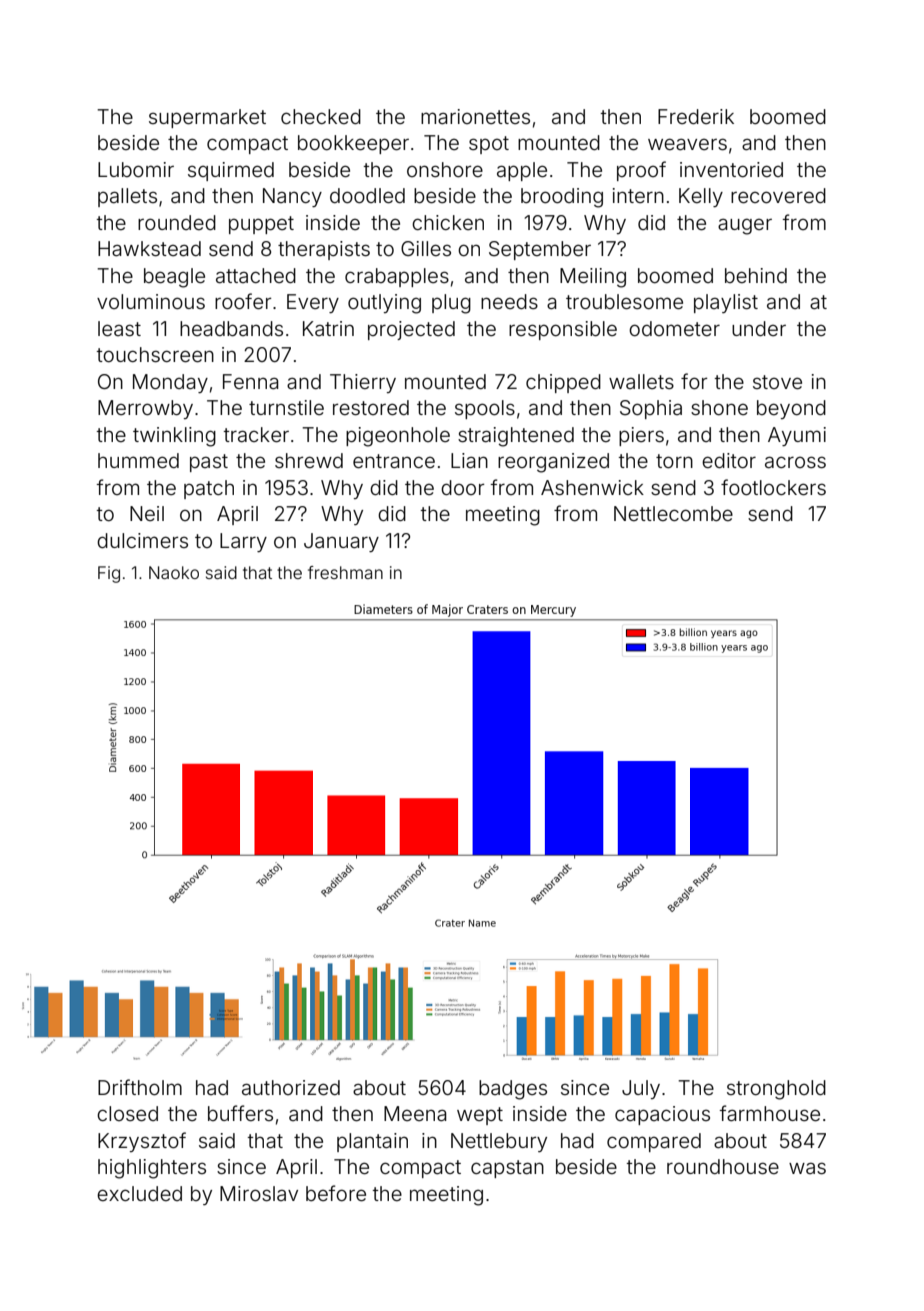  I want to click on Nettlecombe, so click(673, 513).
